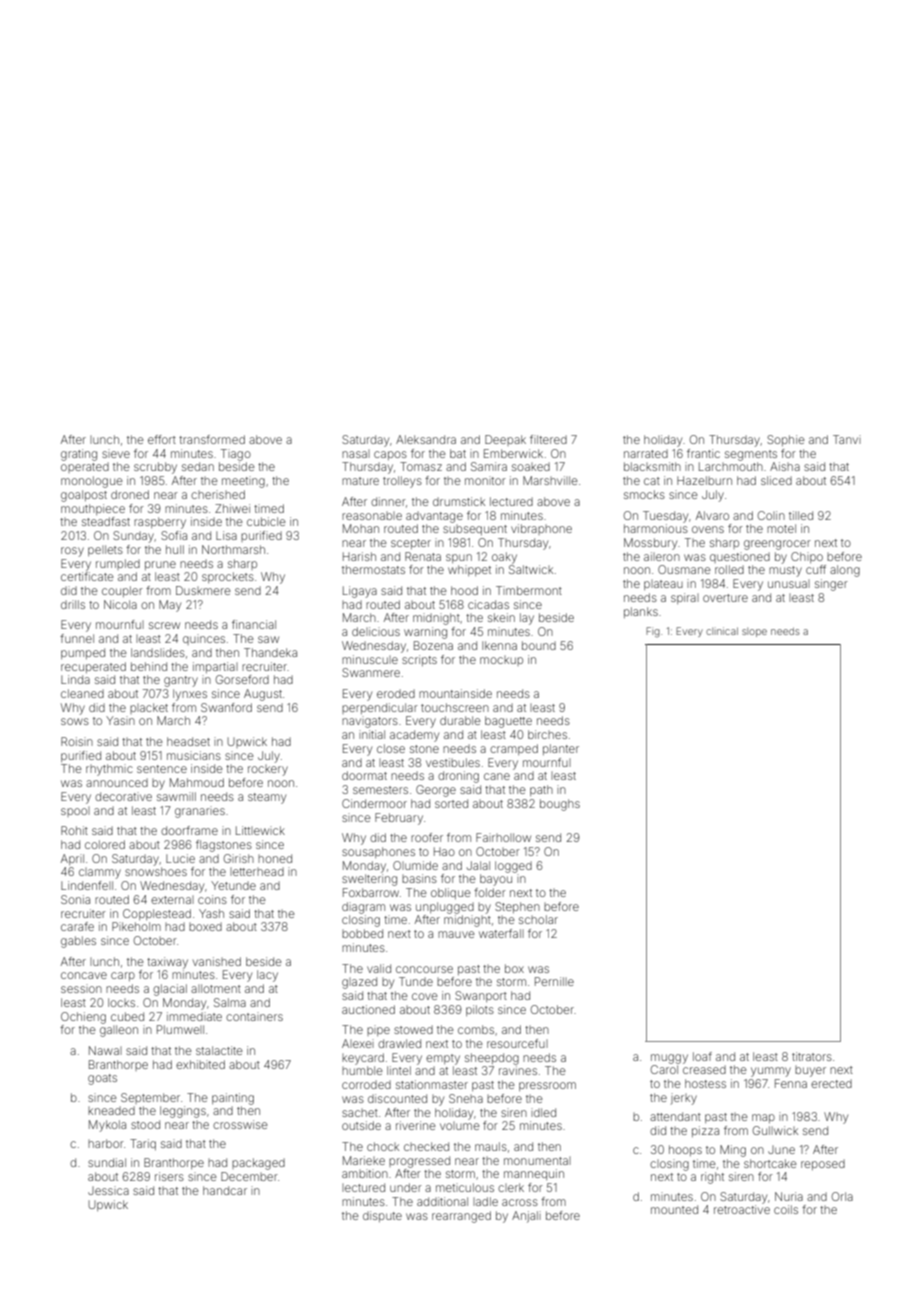 The image size is (924, 1308). What do you see at coordinates (200, 1064) in the screenshot?
I see `exhibited` at bounding box center [200, 1064].
